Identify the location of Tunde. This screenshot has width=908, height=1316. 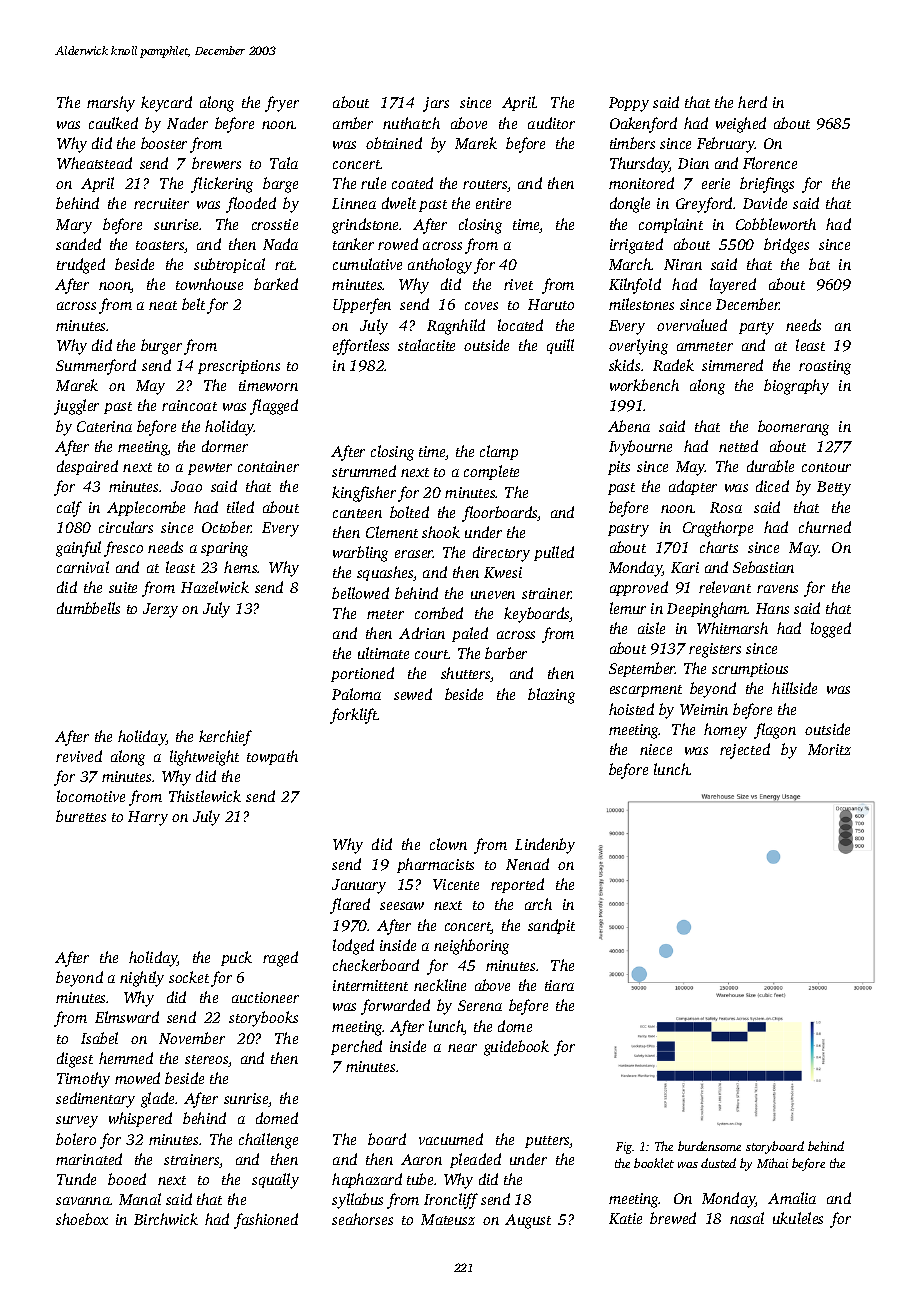
(76, 1179).
